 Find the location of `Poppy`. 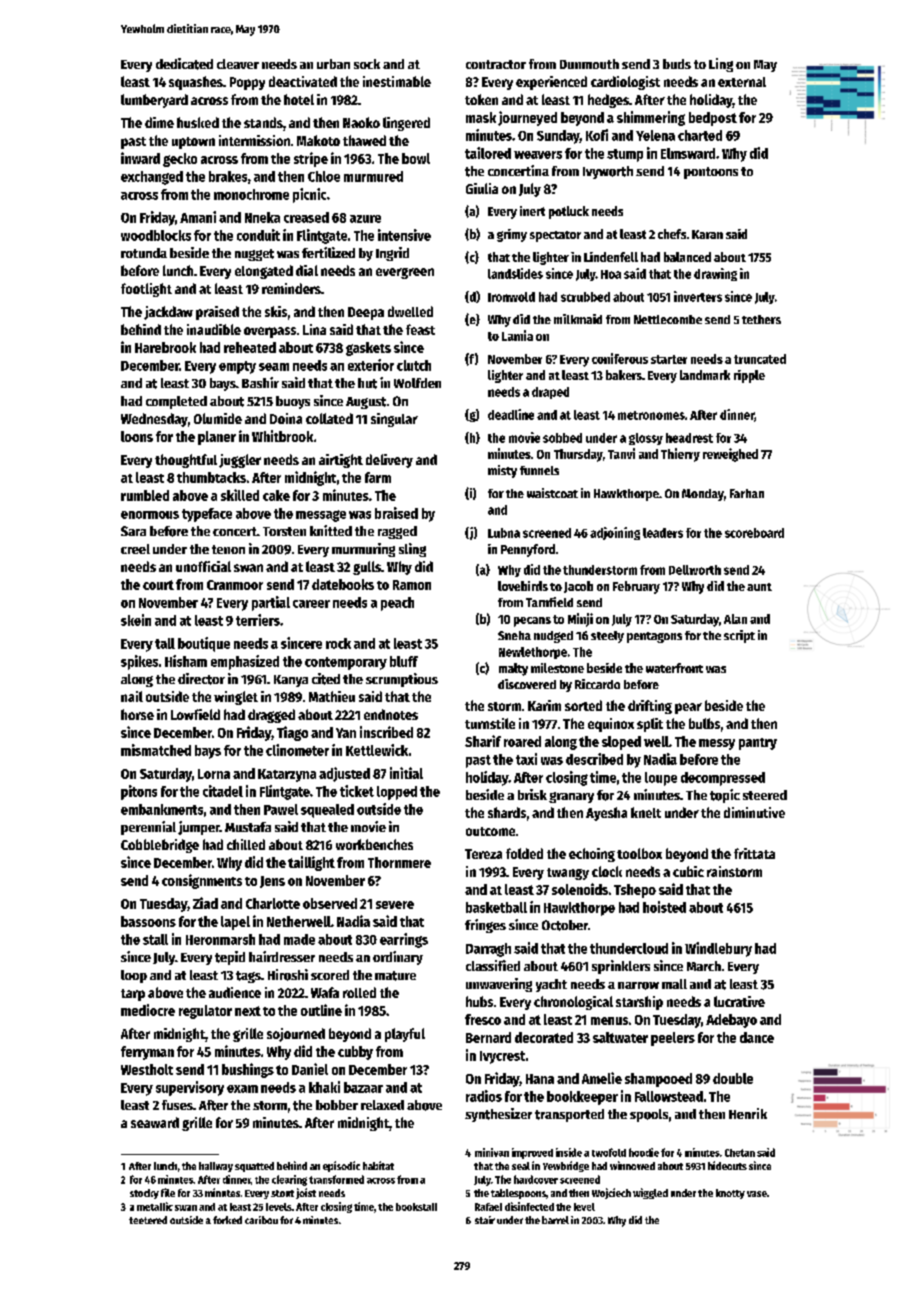

Poppy is located at coordinates (247, 83).
